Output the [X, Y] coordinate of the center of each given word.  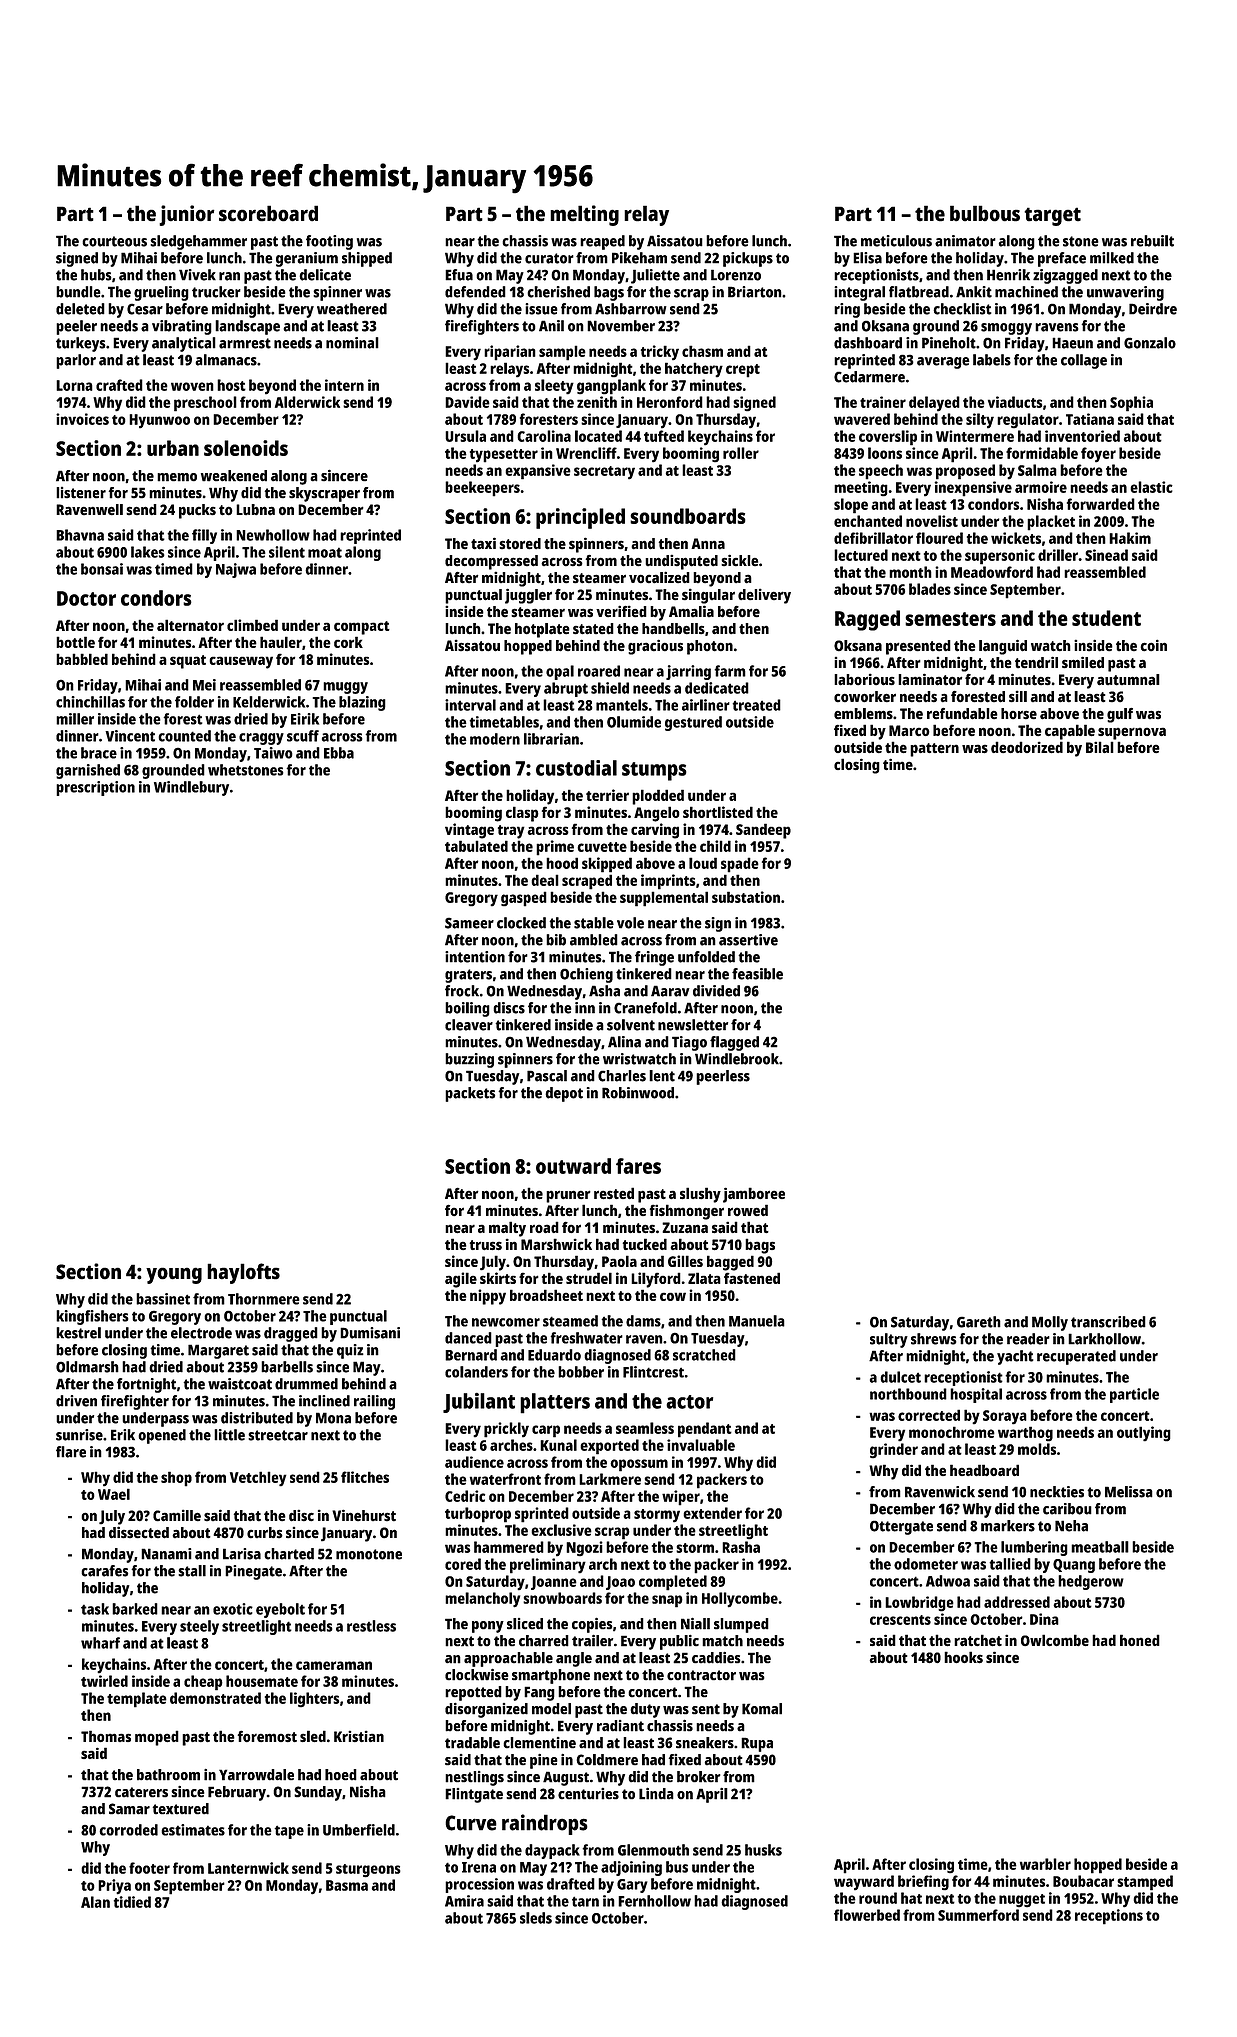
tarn [585, 1901]
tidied [132, 1902]
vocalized [659, 577]
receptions [1109, 1917]
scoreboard [268, 213]
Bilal [1100, 747]
